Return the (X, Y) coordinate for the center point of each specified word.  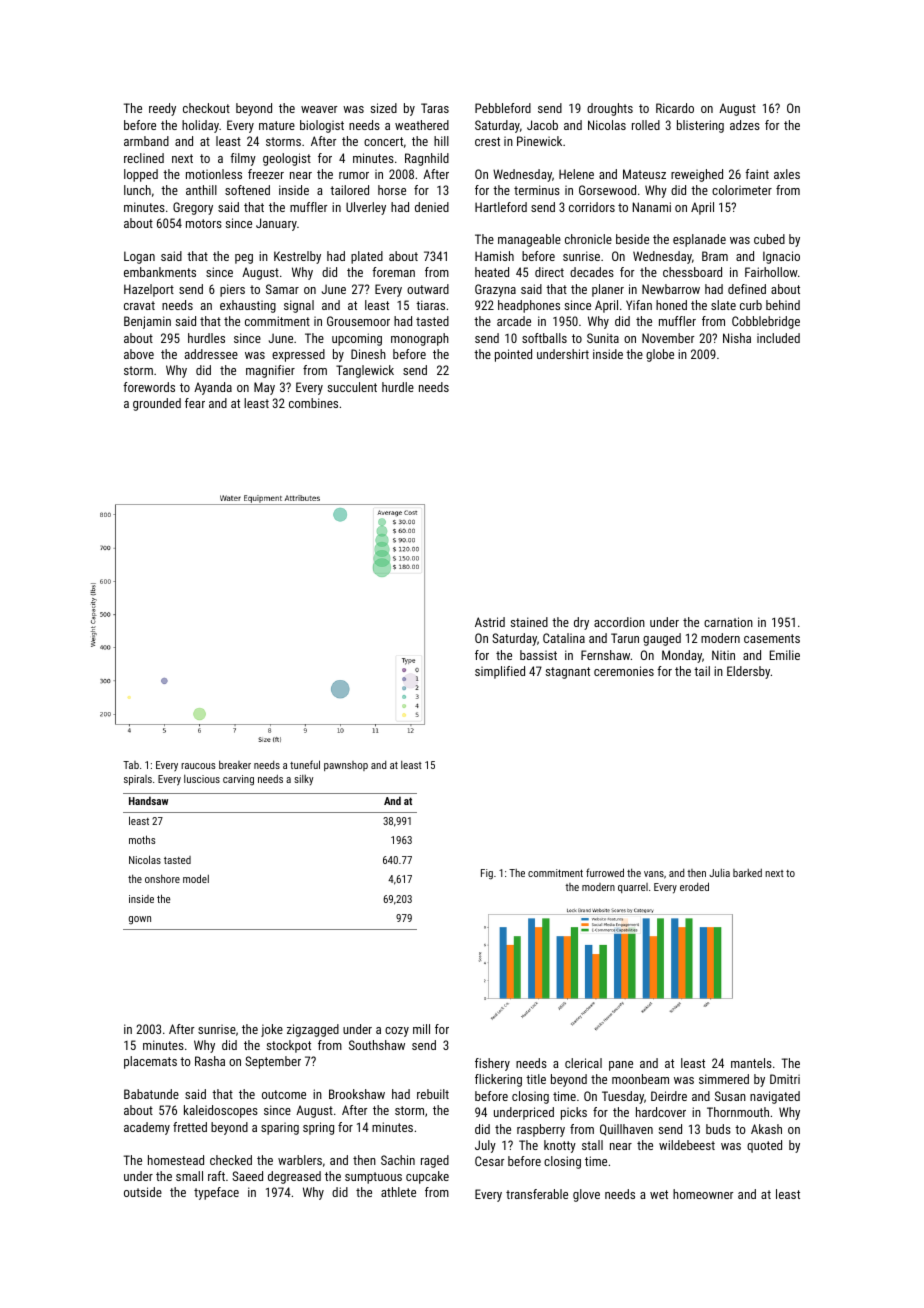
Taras (435, 108)
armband (146, 141)
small (189, 1176)
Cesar (489, 1161)
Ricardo (675, 108)
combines (313, 403)
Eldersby (748, 672)
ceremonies (624, 671)
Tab (131, 765)
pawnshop (346, 766)
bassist (538, 655)
